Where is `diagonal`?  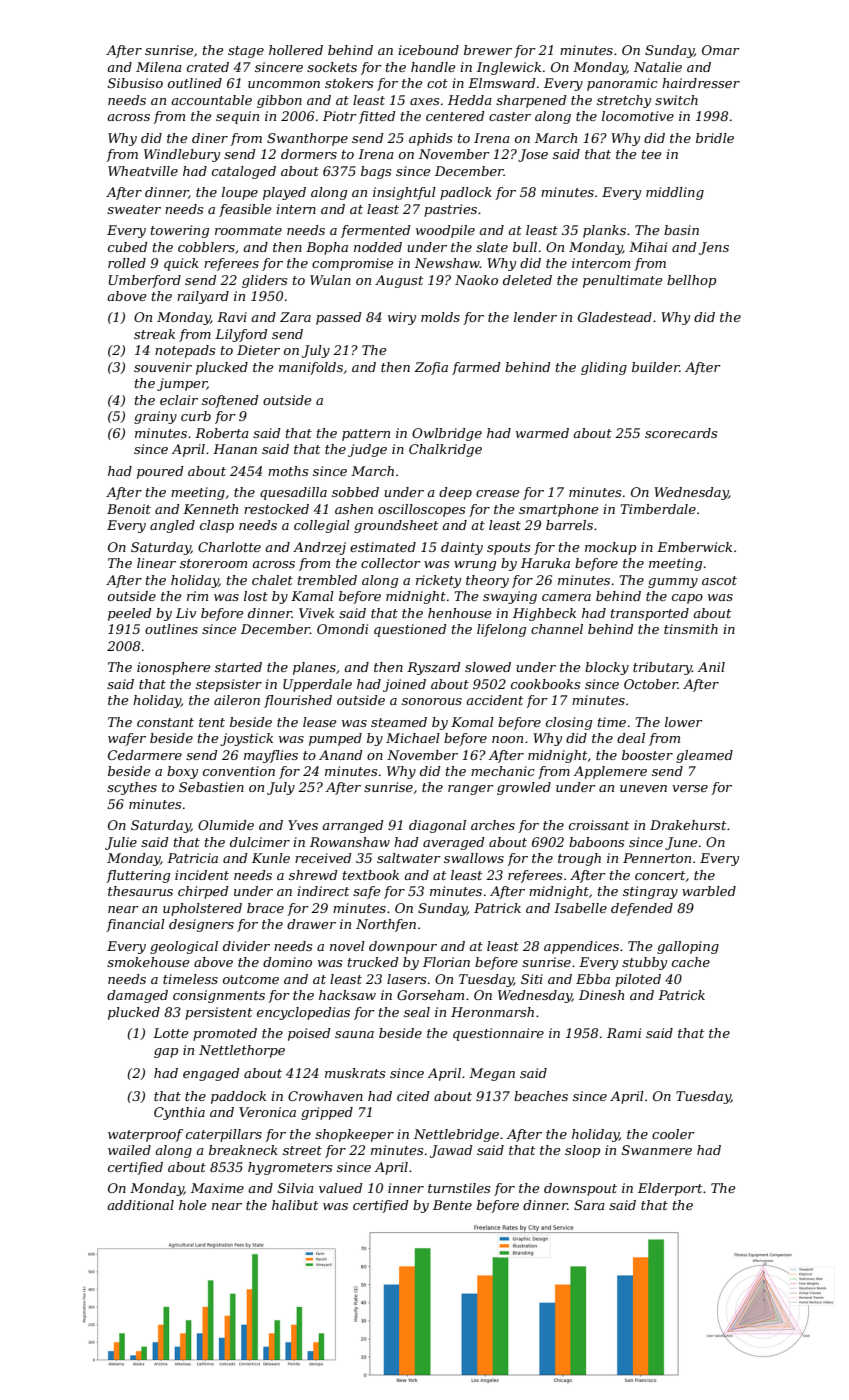
diagonal is located at coordinates (437, 826).
